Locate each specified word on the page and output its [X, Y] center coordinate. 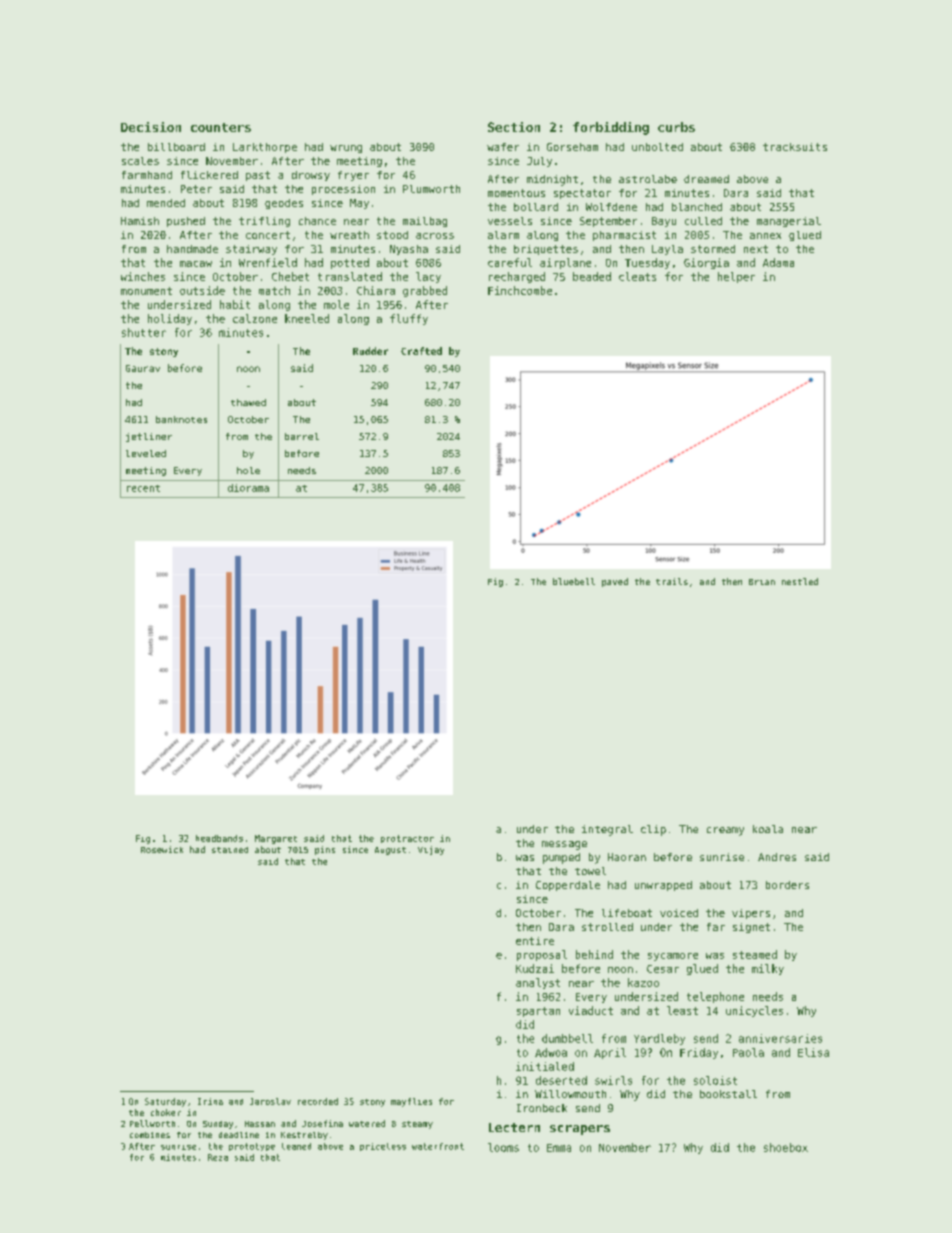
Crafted [421, 351]
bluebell [574, 581]
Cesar [663, 969]
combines [150, 1135]
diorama [248, 488]
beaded [592, 276]
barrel [302, 436]
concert [268, 235]
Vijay [431, 850]
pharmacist [624, 236]
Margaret [276, 839]
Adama [778, 262]
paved [615, 582]
